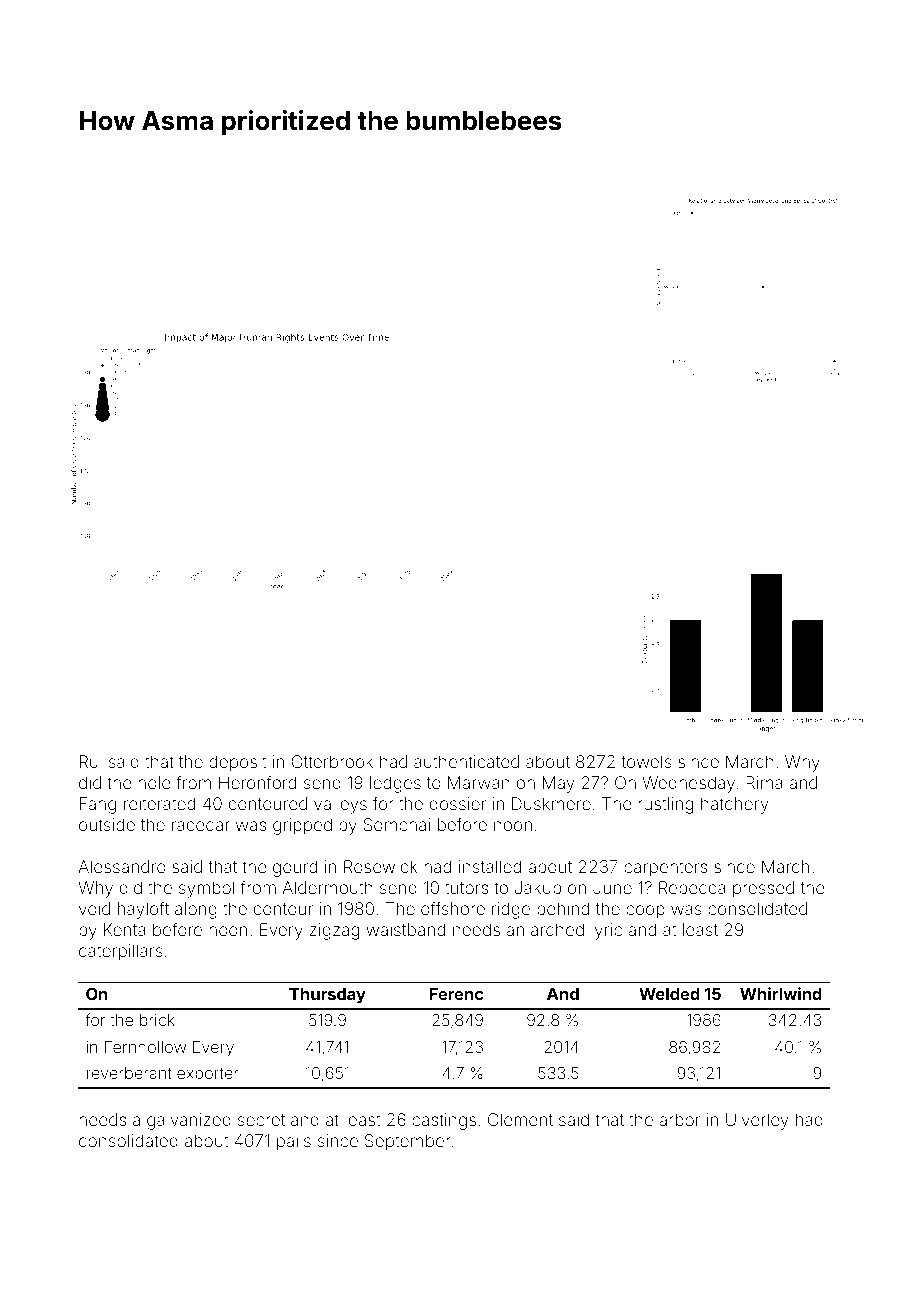  Describe the element at coordinates (669, 994) in the page. I see `Welded` at that location.
